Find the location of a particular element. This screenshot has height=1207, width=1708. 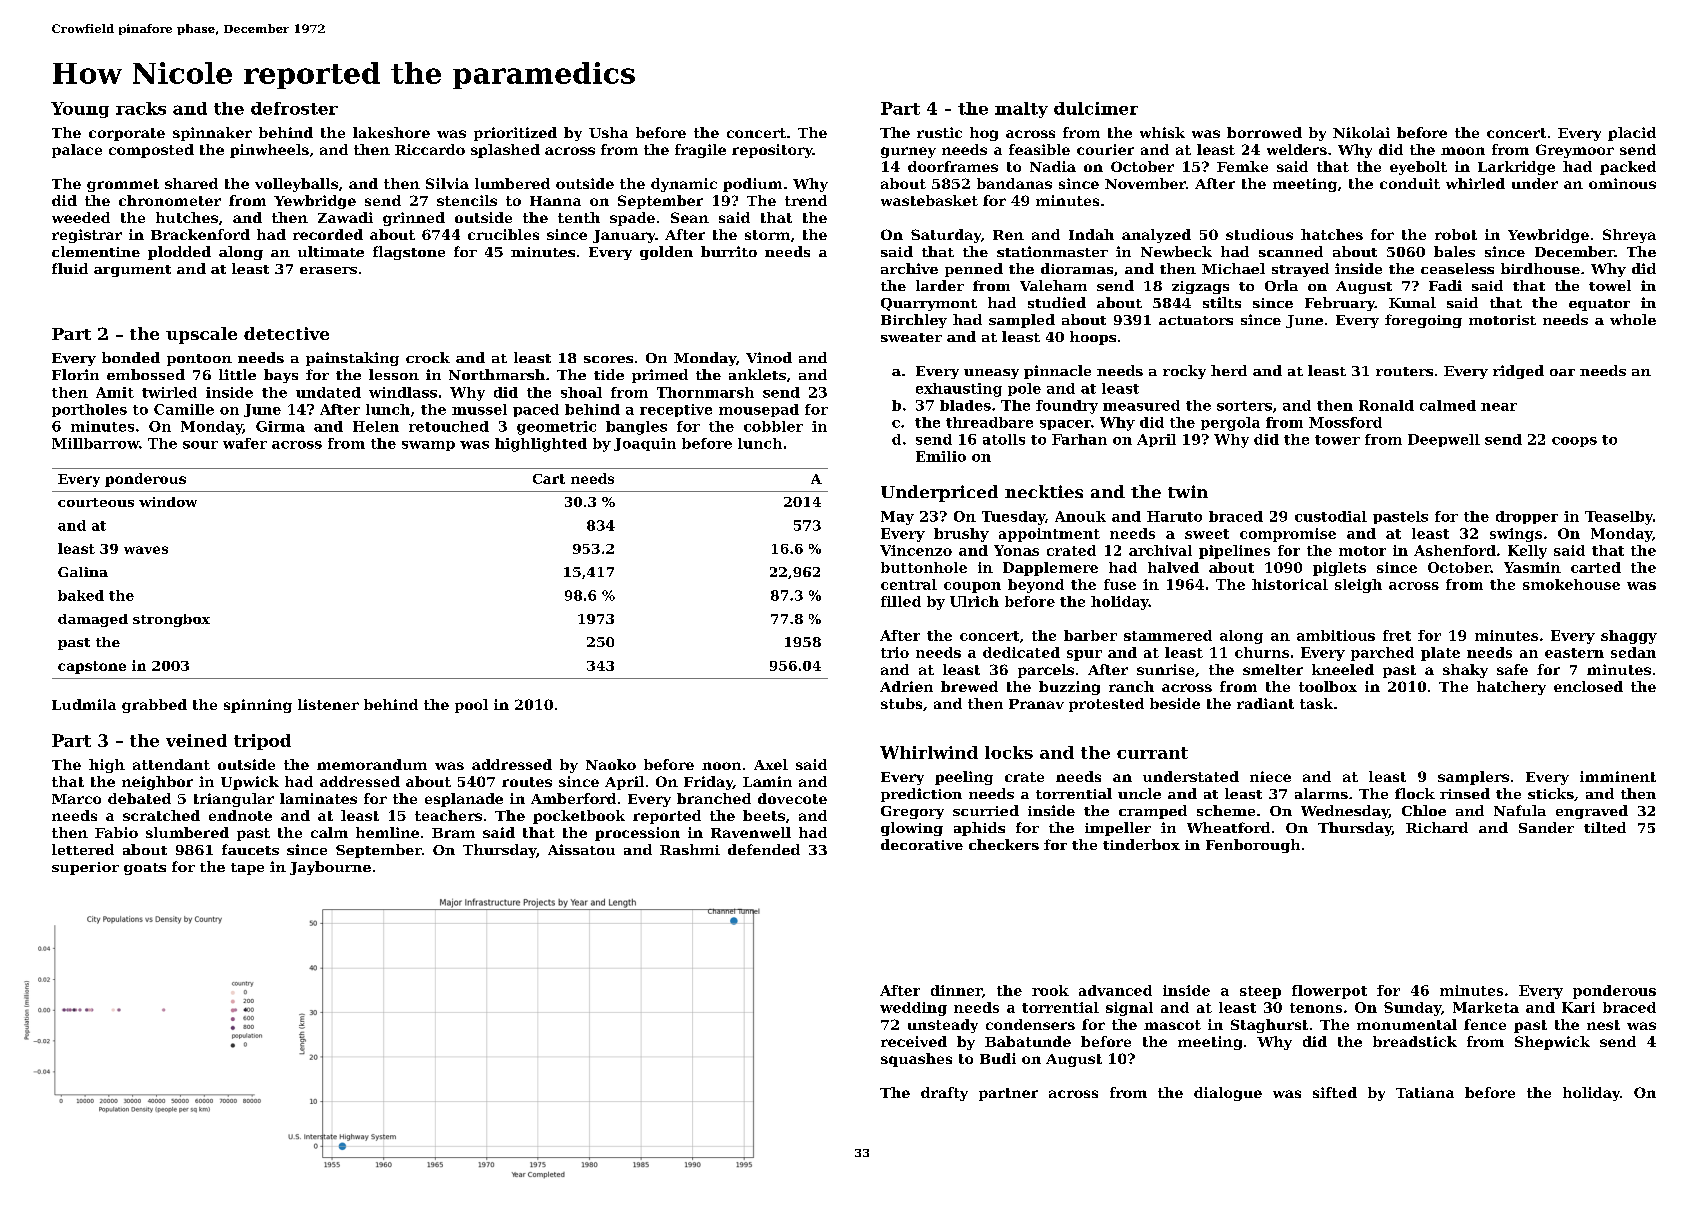

drafty is located at coordinates (944, 1094).
